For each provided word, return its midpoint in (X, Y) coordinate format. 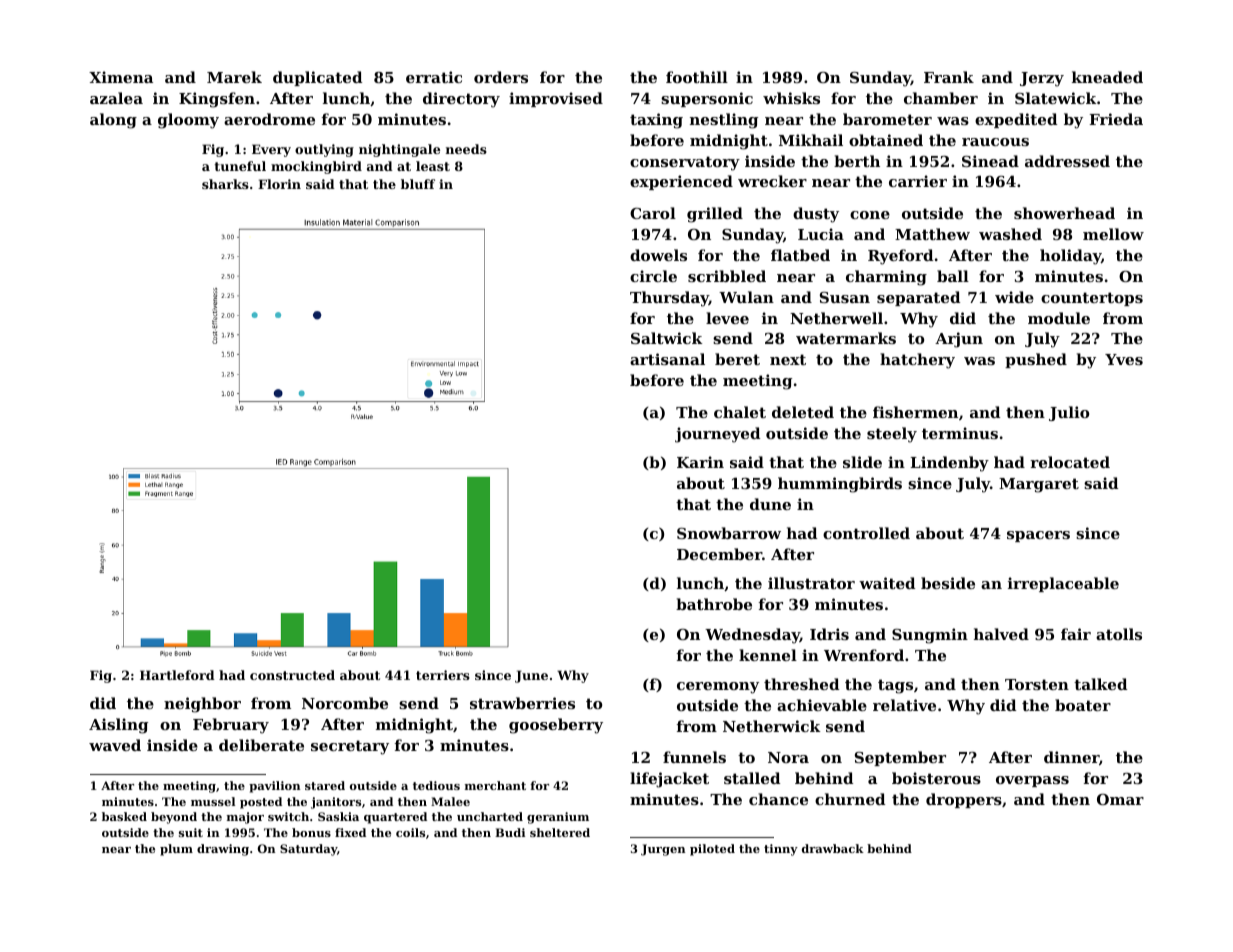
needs (466, 149)
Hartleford (177, 675)
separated (918, 298)
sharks (225, 184)
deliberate (261, 745)
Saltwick (667, 338)
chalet (740, 412)
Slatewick (1056, 98)
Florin (279, 184)
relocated (1070, 462)
